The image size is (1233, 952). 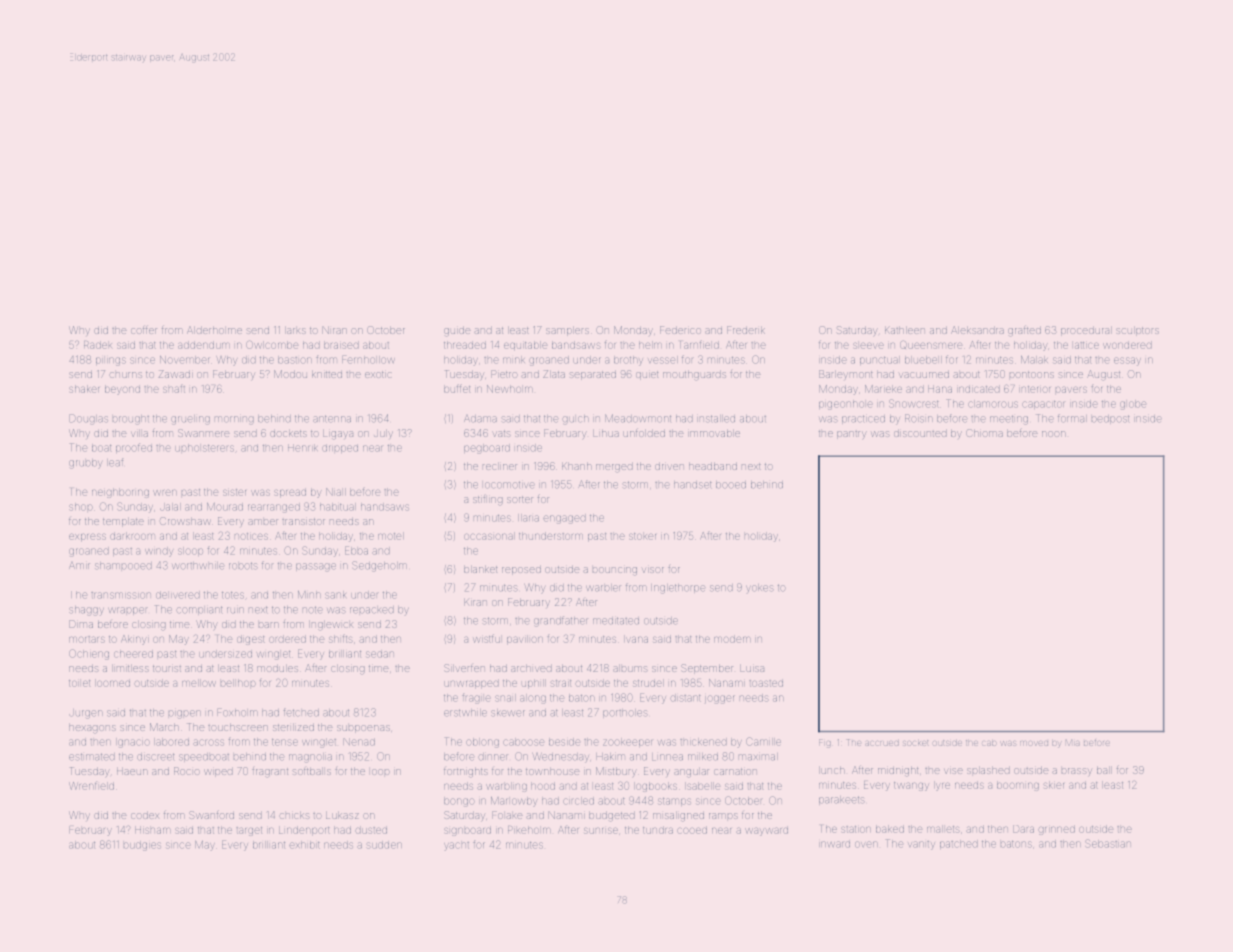 I want to click on thickened, so click(x=703, y=742).
